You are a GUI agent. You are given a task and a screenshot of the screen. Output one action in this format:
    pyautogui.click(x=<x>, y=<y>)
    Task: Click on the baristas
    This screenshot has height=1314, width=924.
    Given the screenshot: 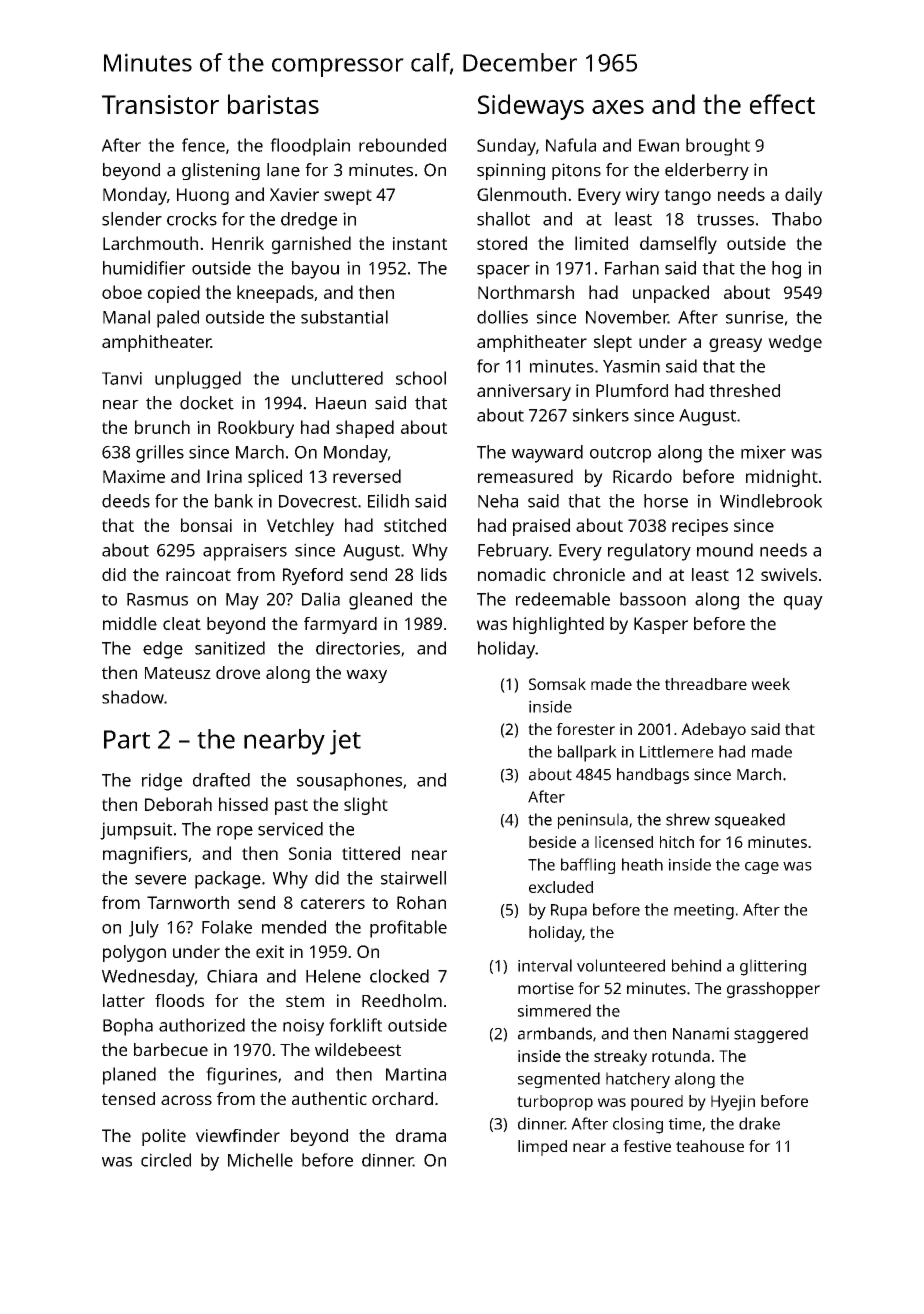 What is the action you would take?
    pyautogui.click(x=273, y=104)
